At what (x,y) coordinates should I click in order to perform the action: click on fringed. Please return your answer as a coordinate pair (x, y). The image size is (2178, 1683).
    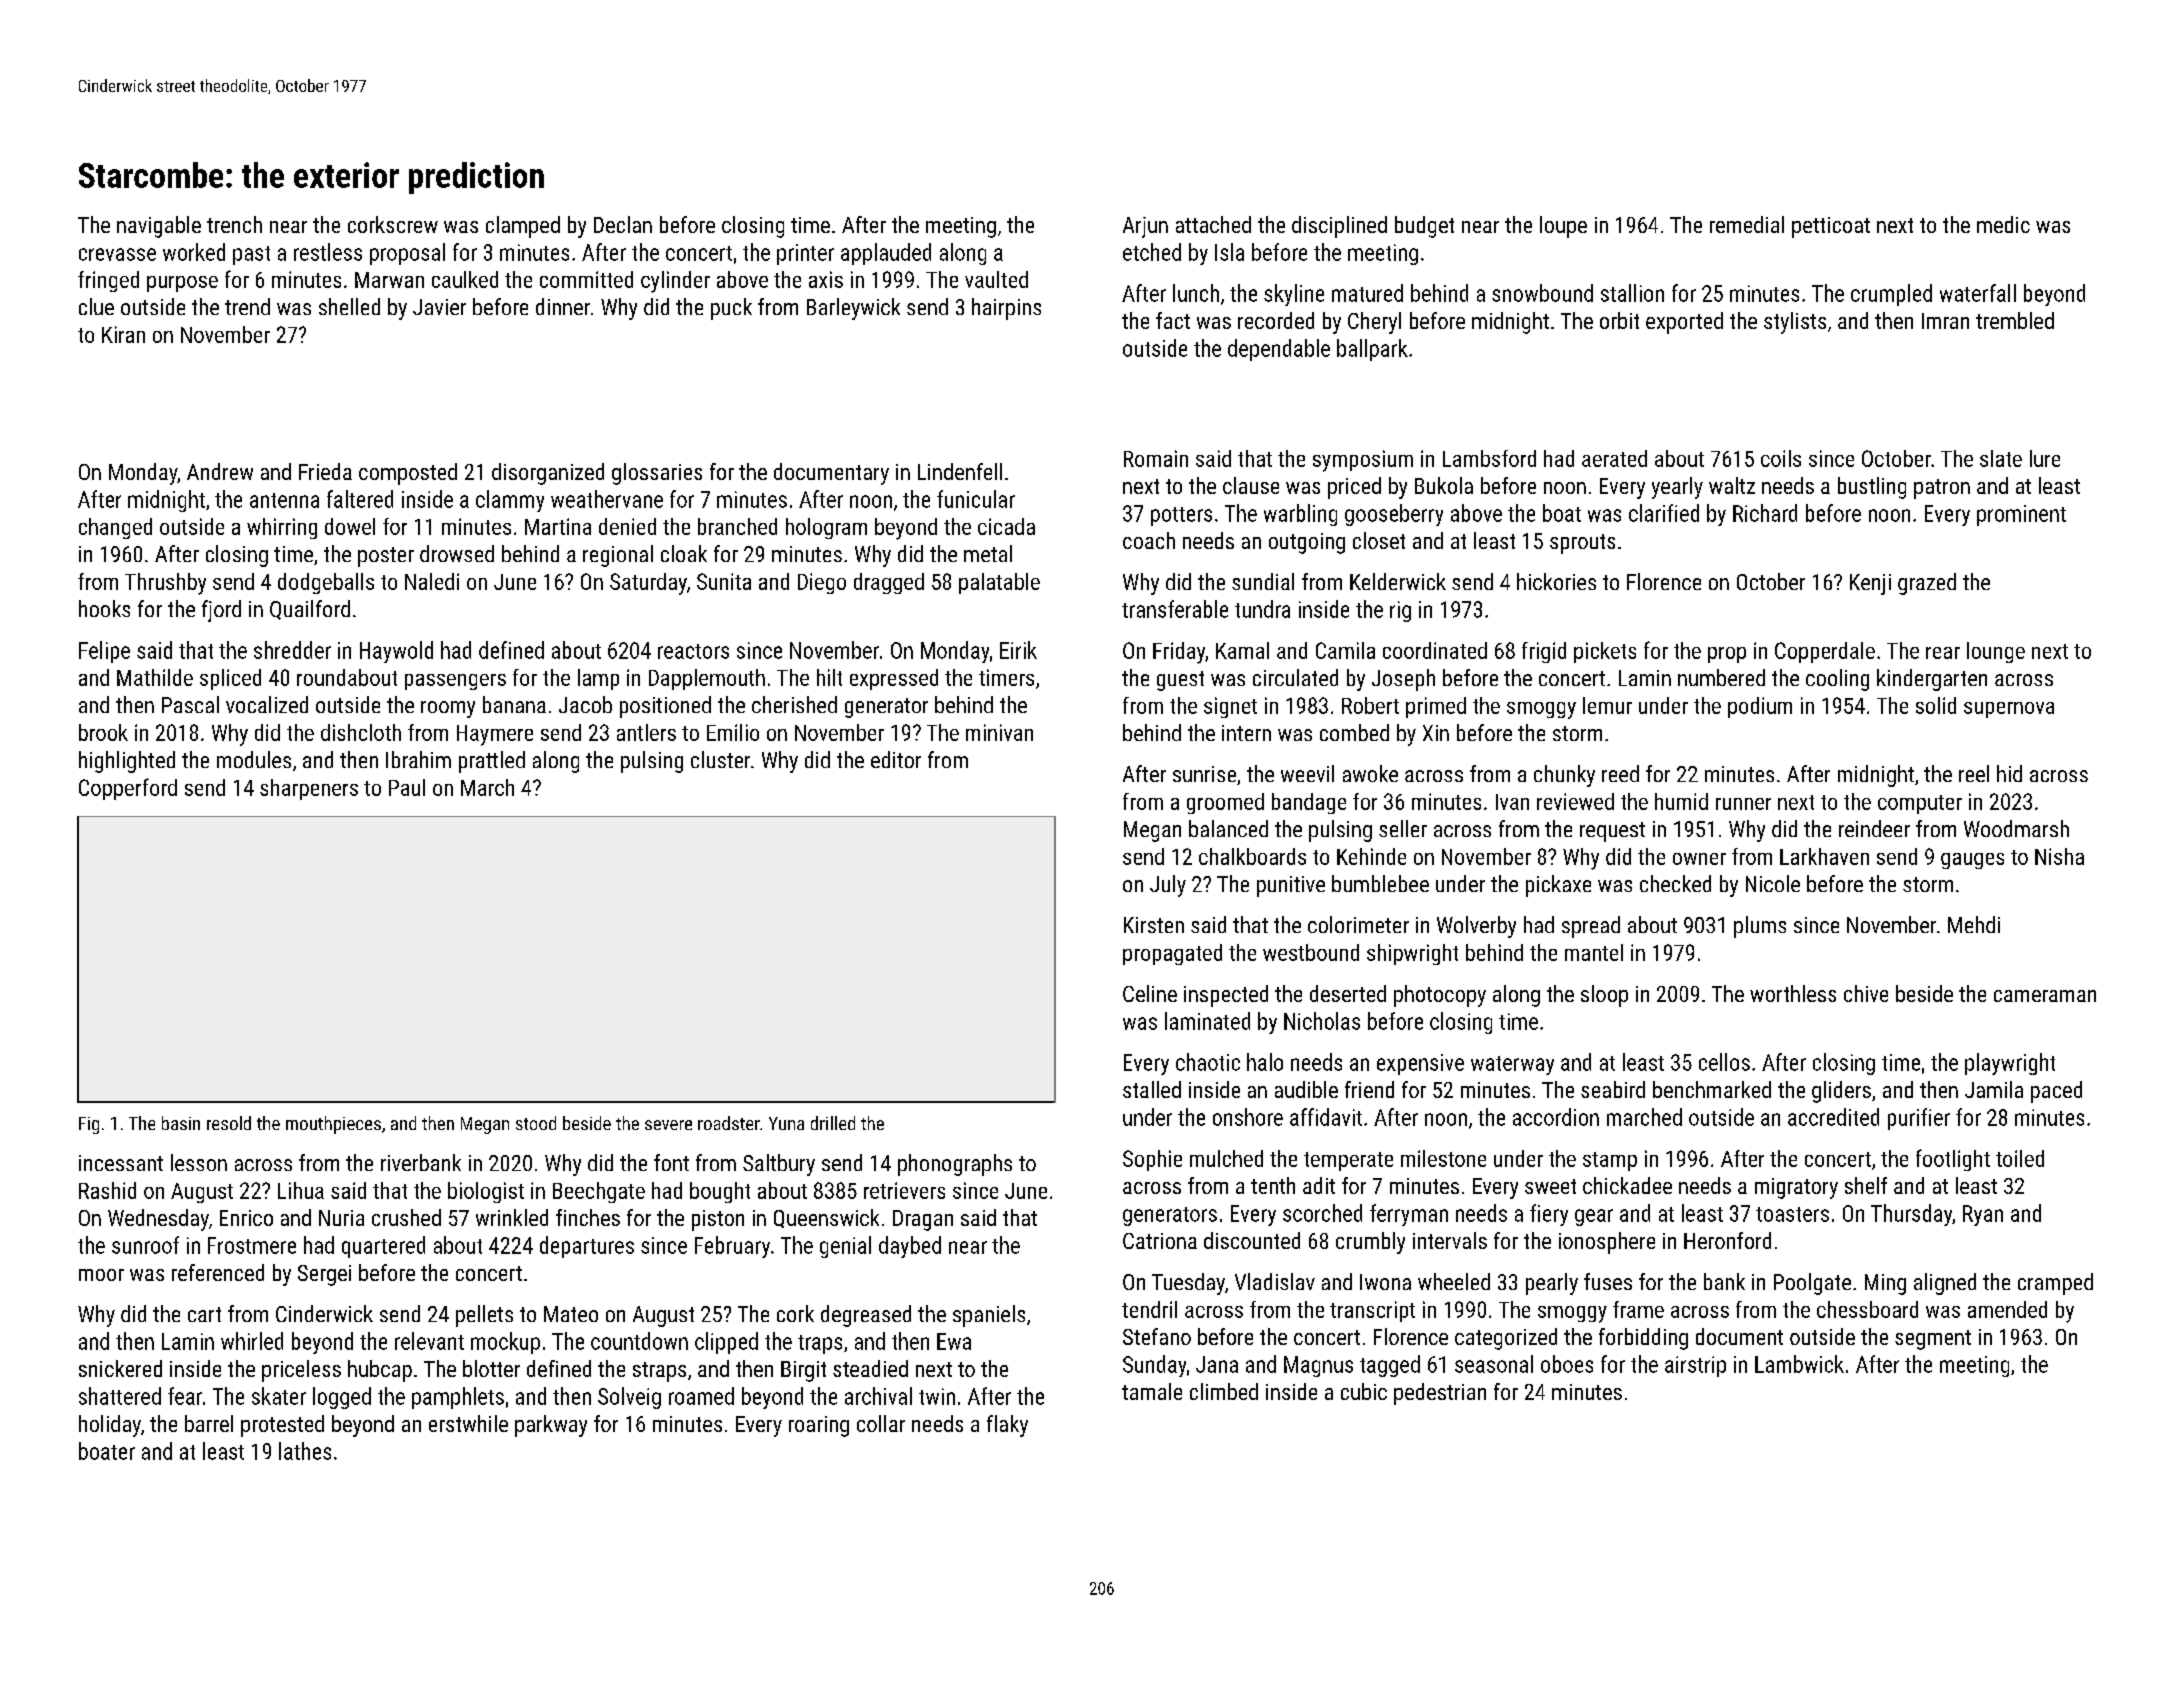
    Looking at the image, I should click on (108, 281).
